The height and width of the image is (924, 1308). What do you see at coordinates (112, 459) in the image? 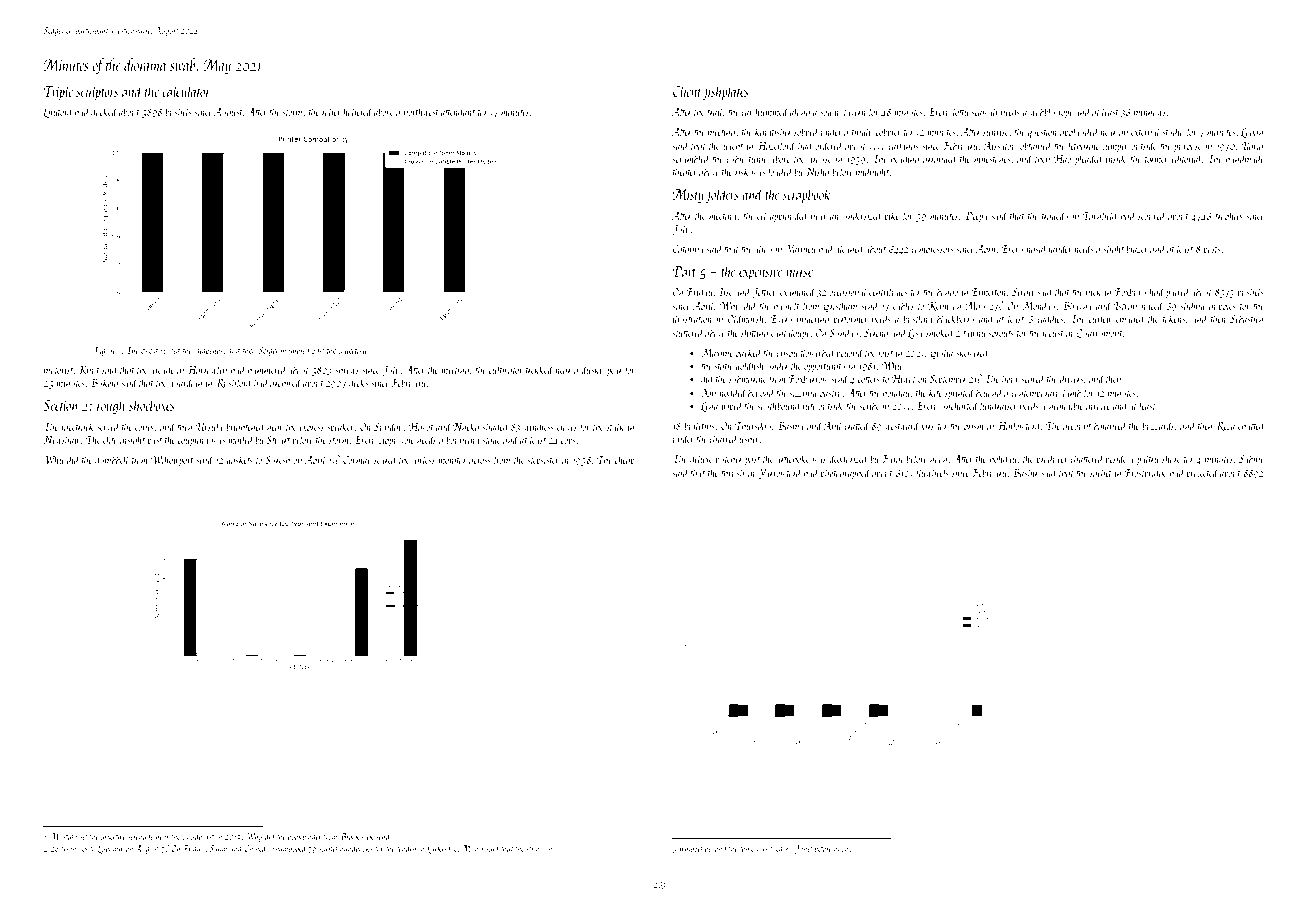
I see `dumbbell` at bounding box center [112, 459].
